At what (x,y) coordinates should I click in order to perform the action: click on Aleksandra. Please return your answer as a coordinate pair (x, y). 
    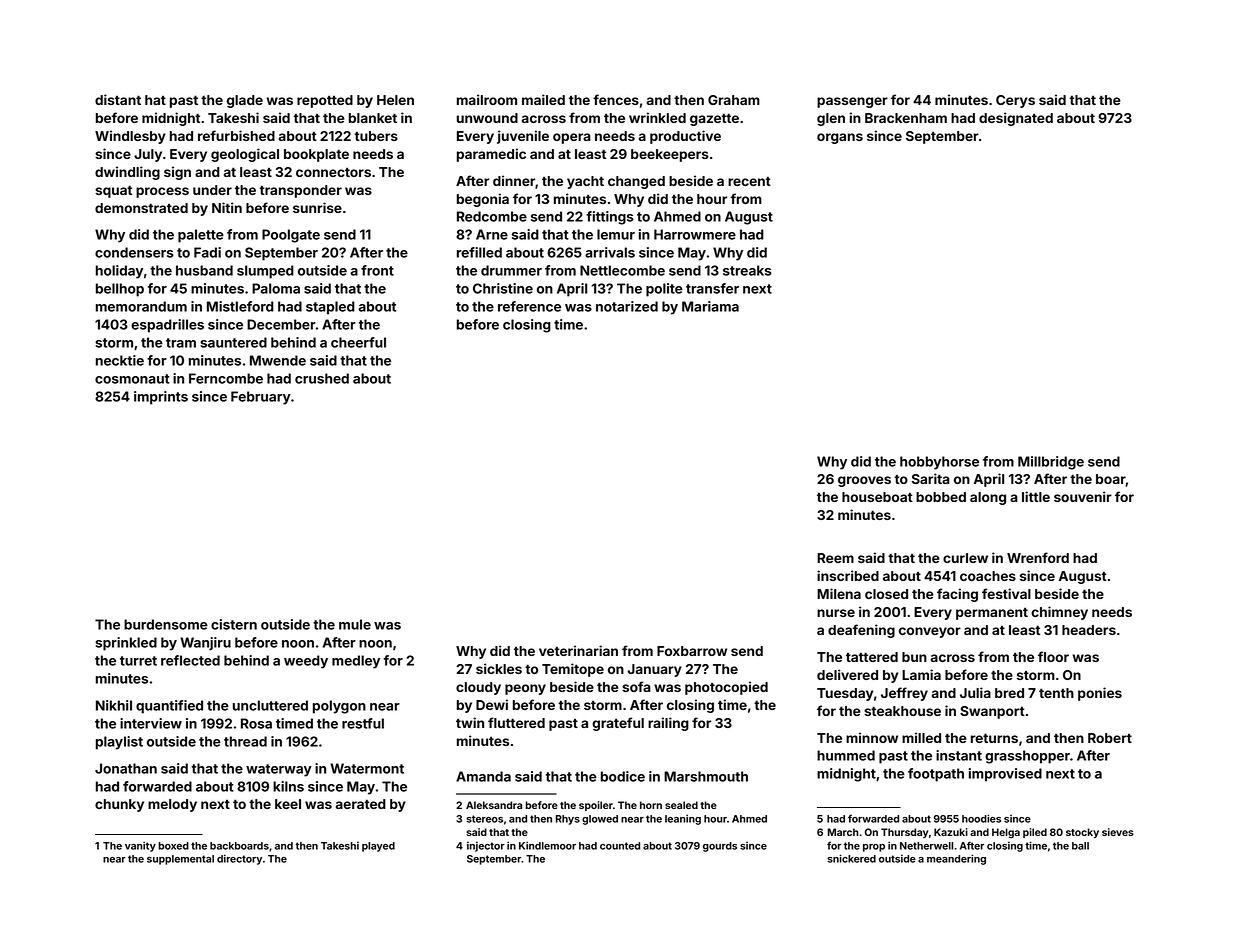
    Looking at the image, I should click on (494, 805).
